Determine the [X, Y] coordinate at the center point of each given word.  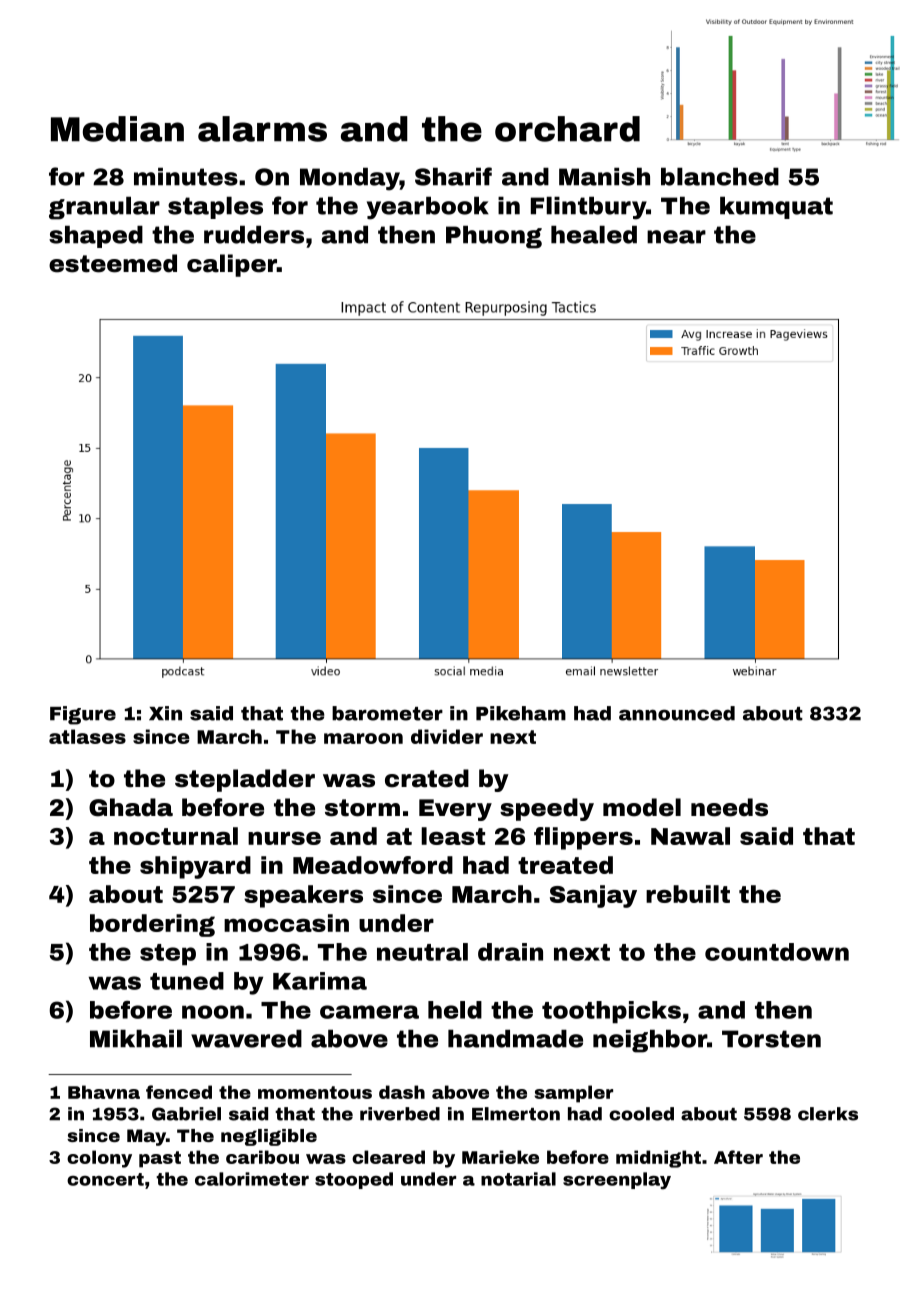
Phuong [494, 237]
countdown [777, 952]
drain [510, 952]
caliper [232, 265]
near [676, 237]
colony [99, 1159]
